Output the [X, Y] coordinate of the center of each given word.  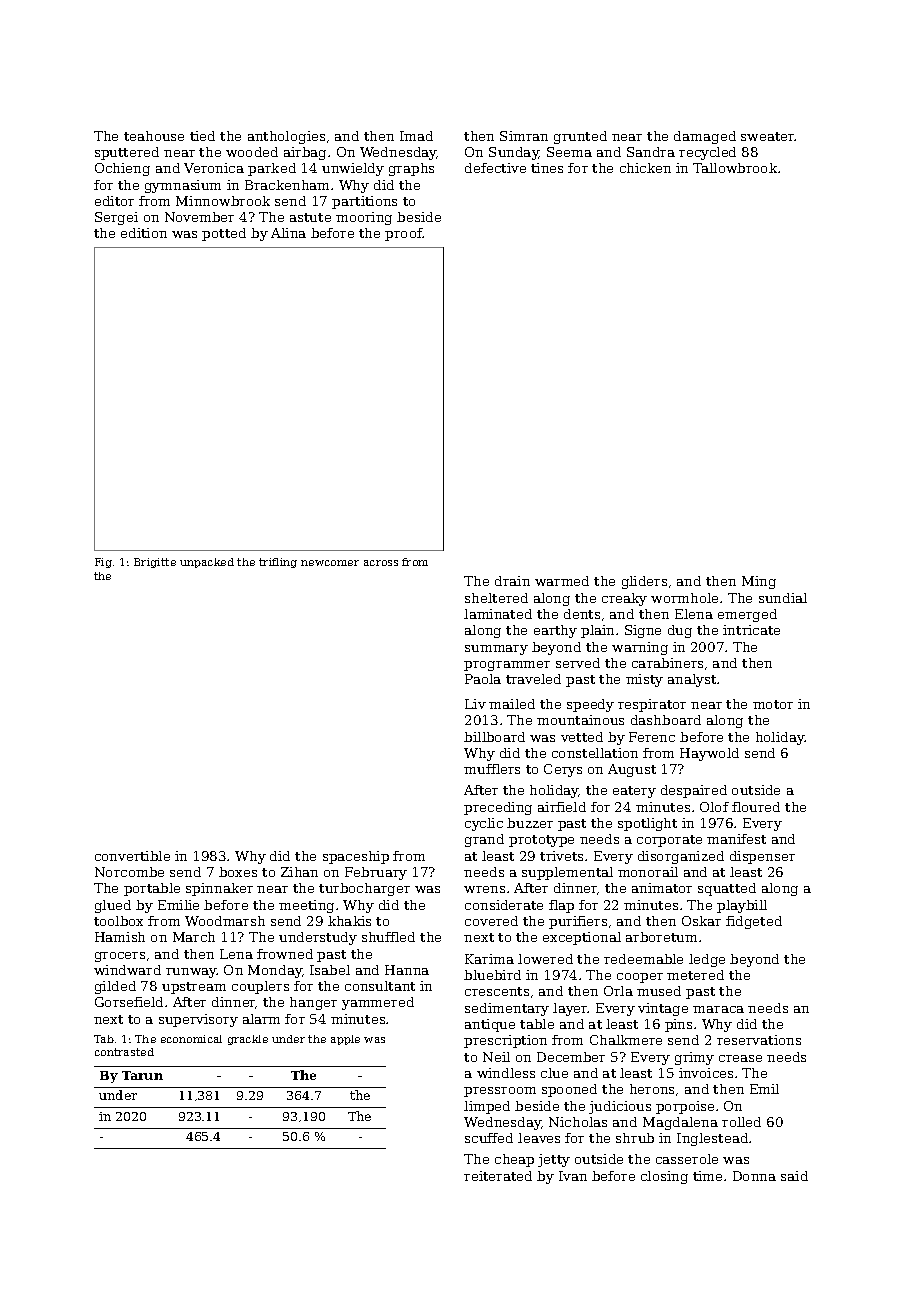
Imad [416, 136]
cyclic [484, 824]
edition [144, 233]
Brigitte [155, 563]
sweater [768, 136]
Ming [759, 582]
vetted [582, 737]
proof [404, 234]
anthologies [286, 137]
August [632, 770]
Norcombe [129, 872]
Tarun [142, 1075]
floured [756, 807]
